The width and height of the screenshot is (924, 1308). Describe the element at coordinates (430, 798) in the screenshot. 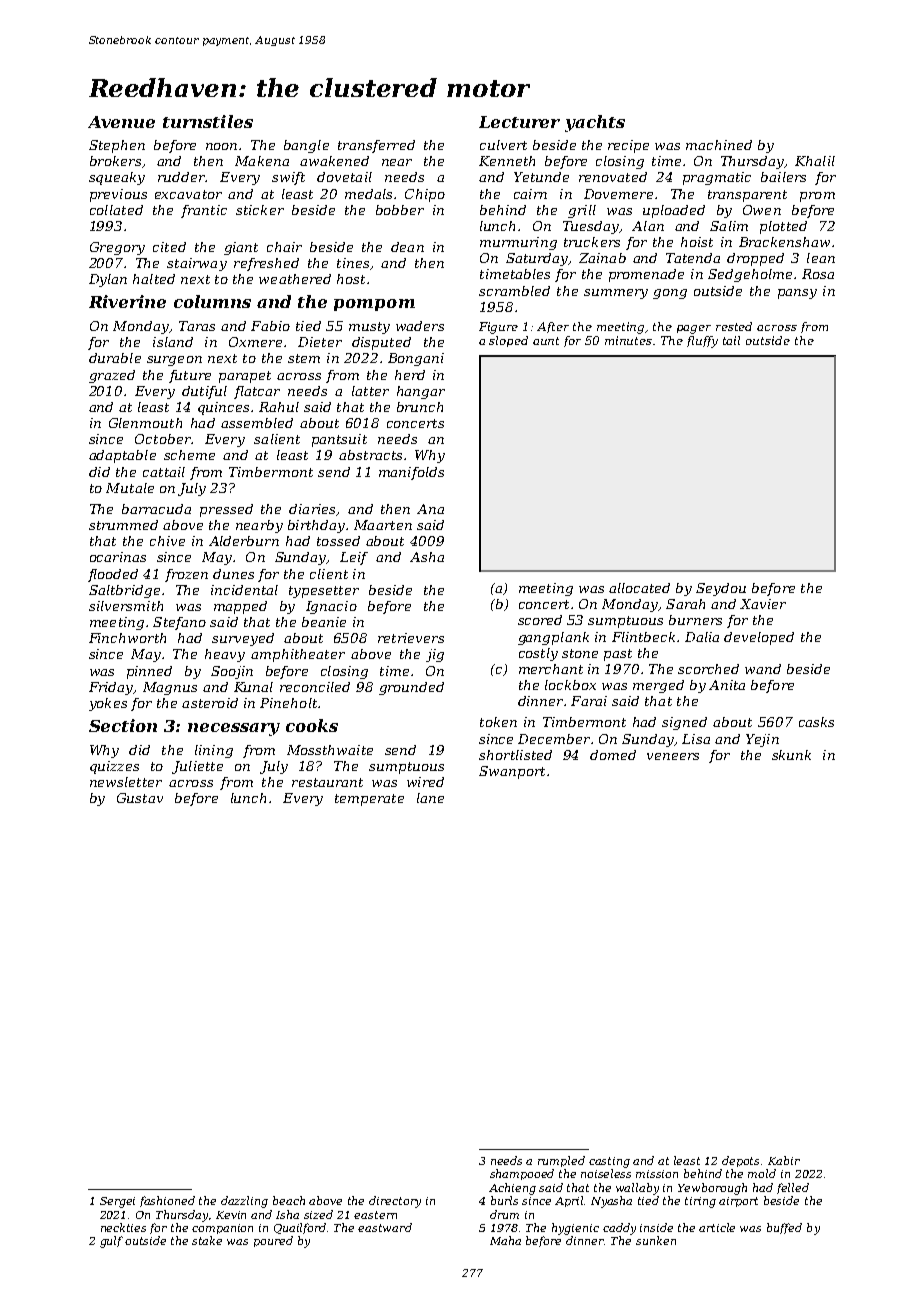

I see `lane` at that location.
